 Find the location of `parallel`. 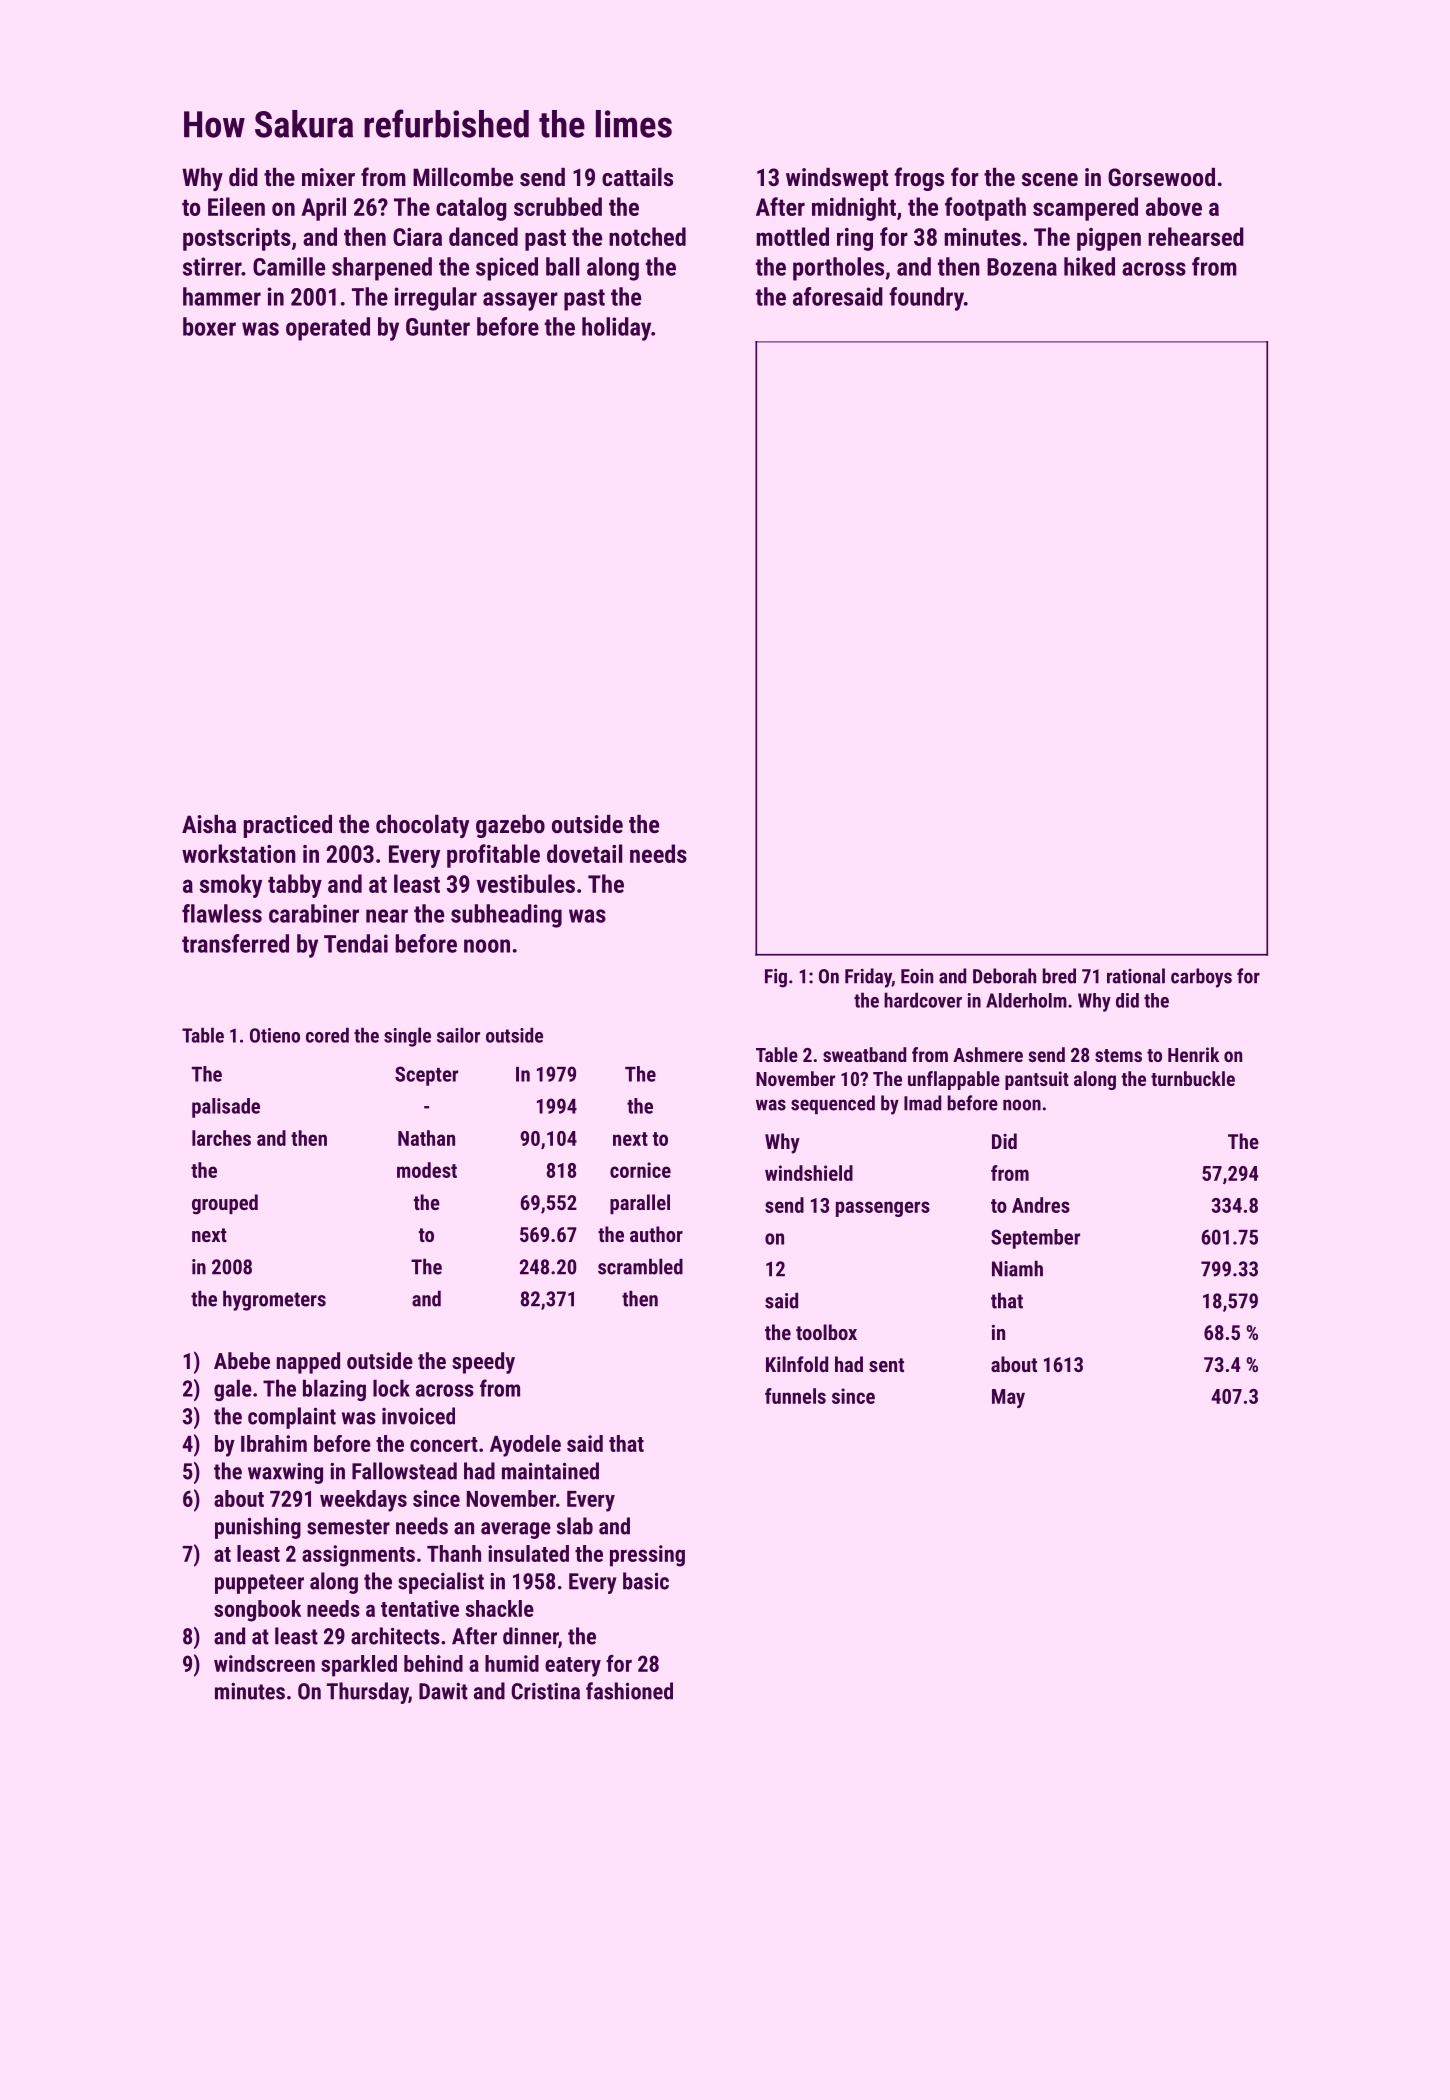

parallel is located at coordinates (640, 1204).
